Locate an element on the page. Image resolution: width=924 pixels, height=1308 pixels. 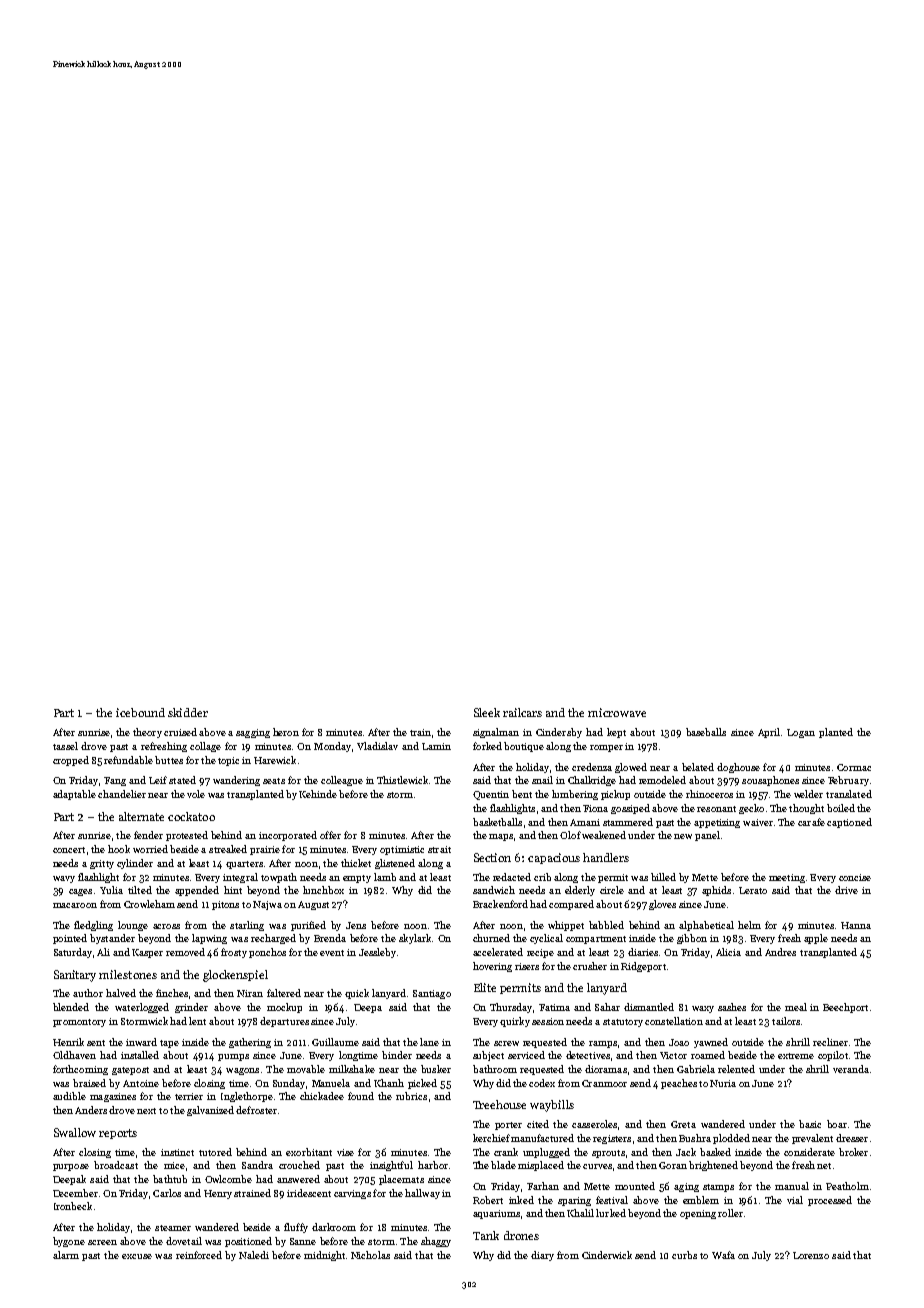
icebound is located at coordinates (140, 712).
